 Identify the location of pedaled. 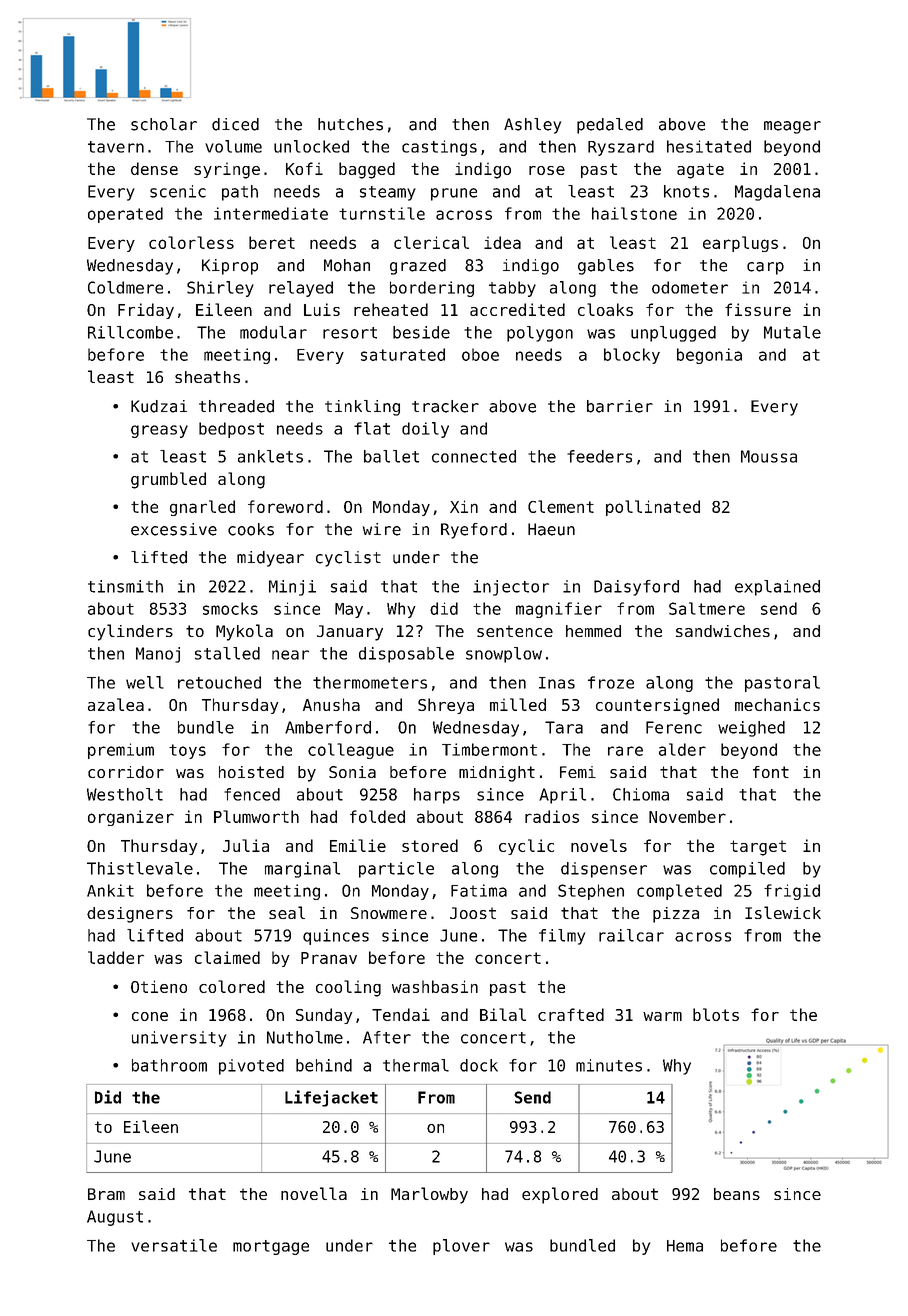
(610, 126).
